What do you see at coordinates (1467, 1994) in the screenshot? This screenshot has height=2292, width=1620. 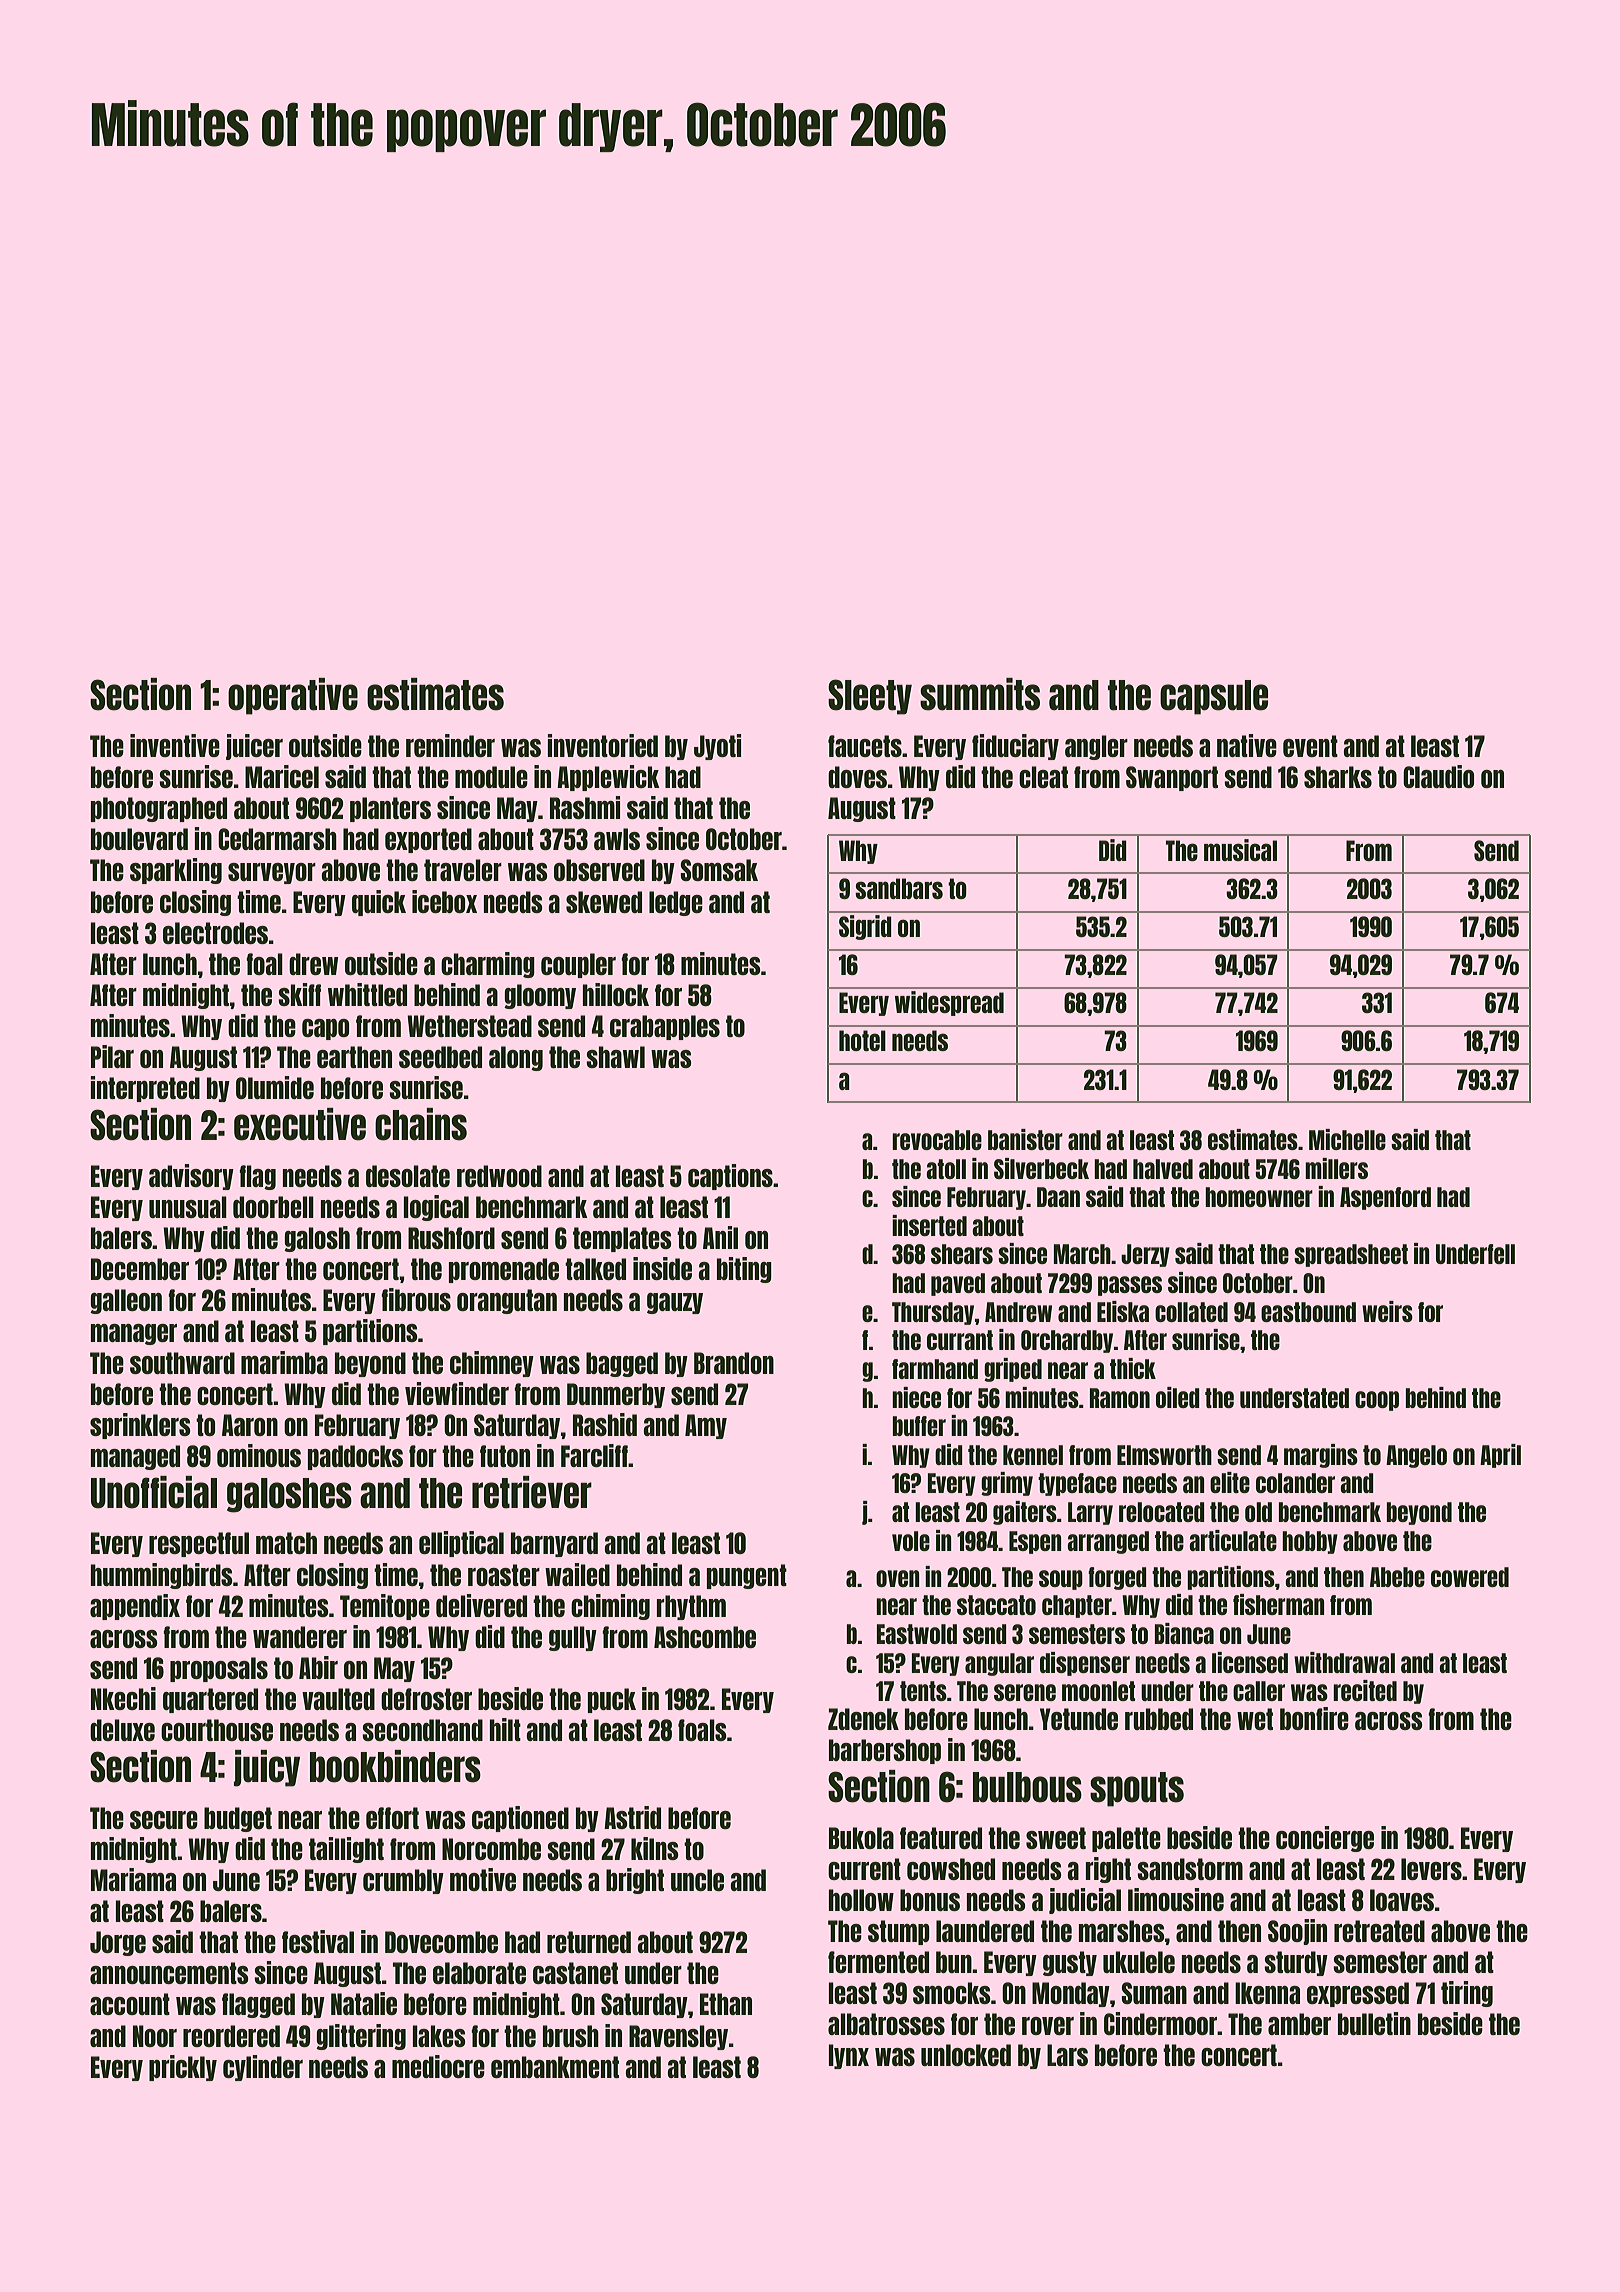 I see `tiring` at bounding box center [1467, 1994].
